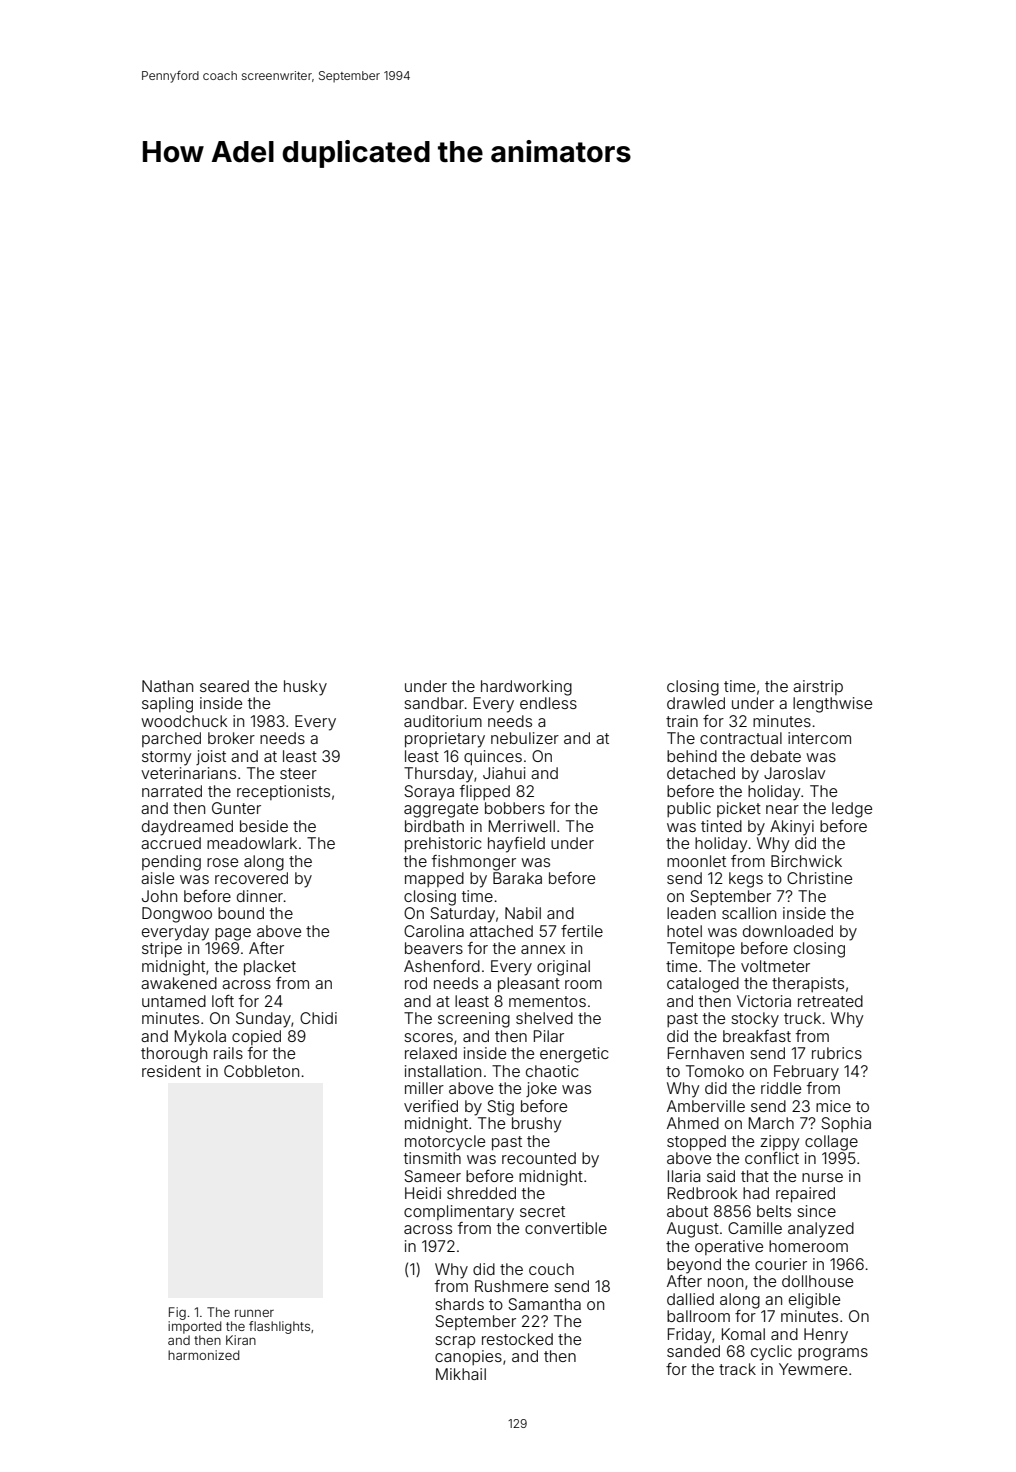  What do you see at coordinates (757, 1036) in the page?
I see `breakfast` at bounding box center [757, 1036].
